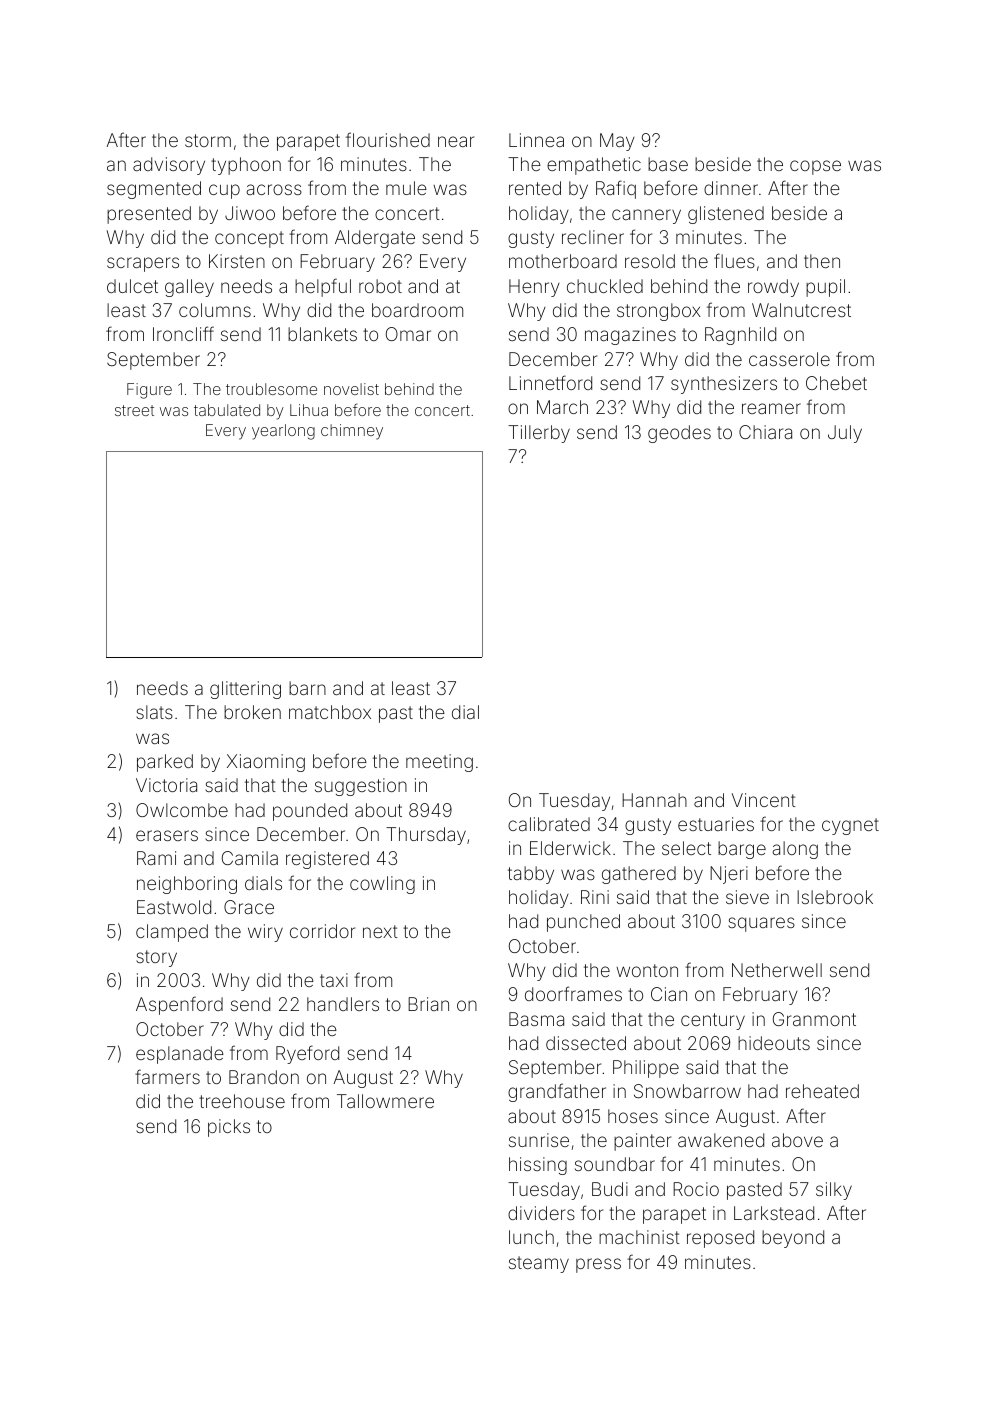 Image resolution: width=990 pixels, height=1406 pixels. What do you see at coordinates (617, 142) in the page?
I see `May` at bounding box center [617, 142].
